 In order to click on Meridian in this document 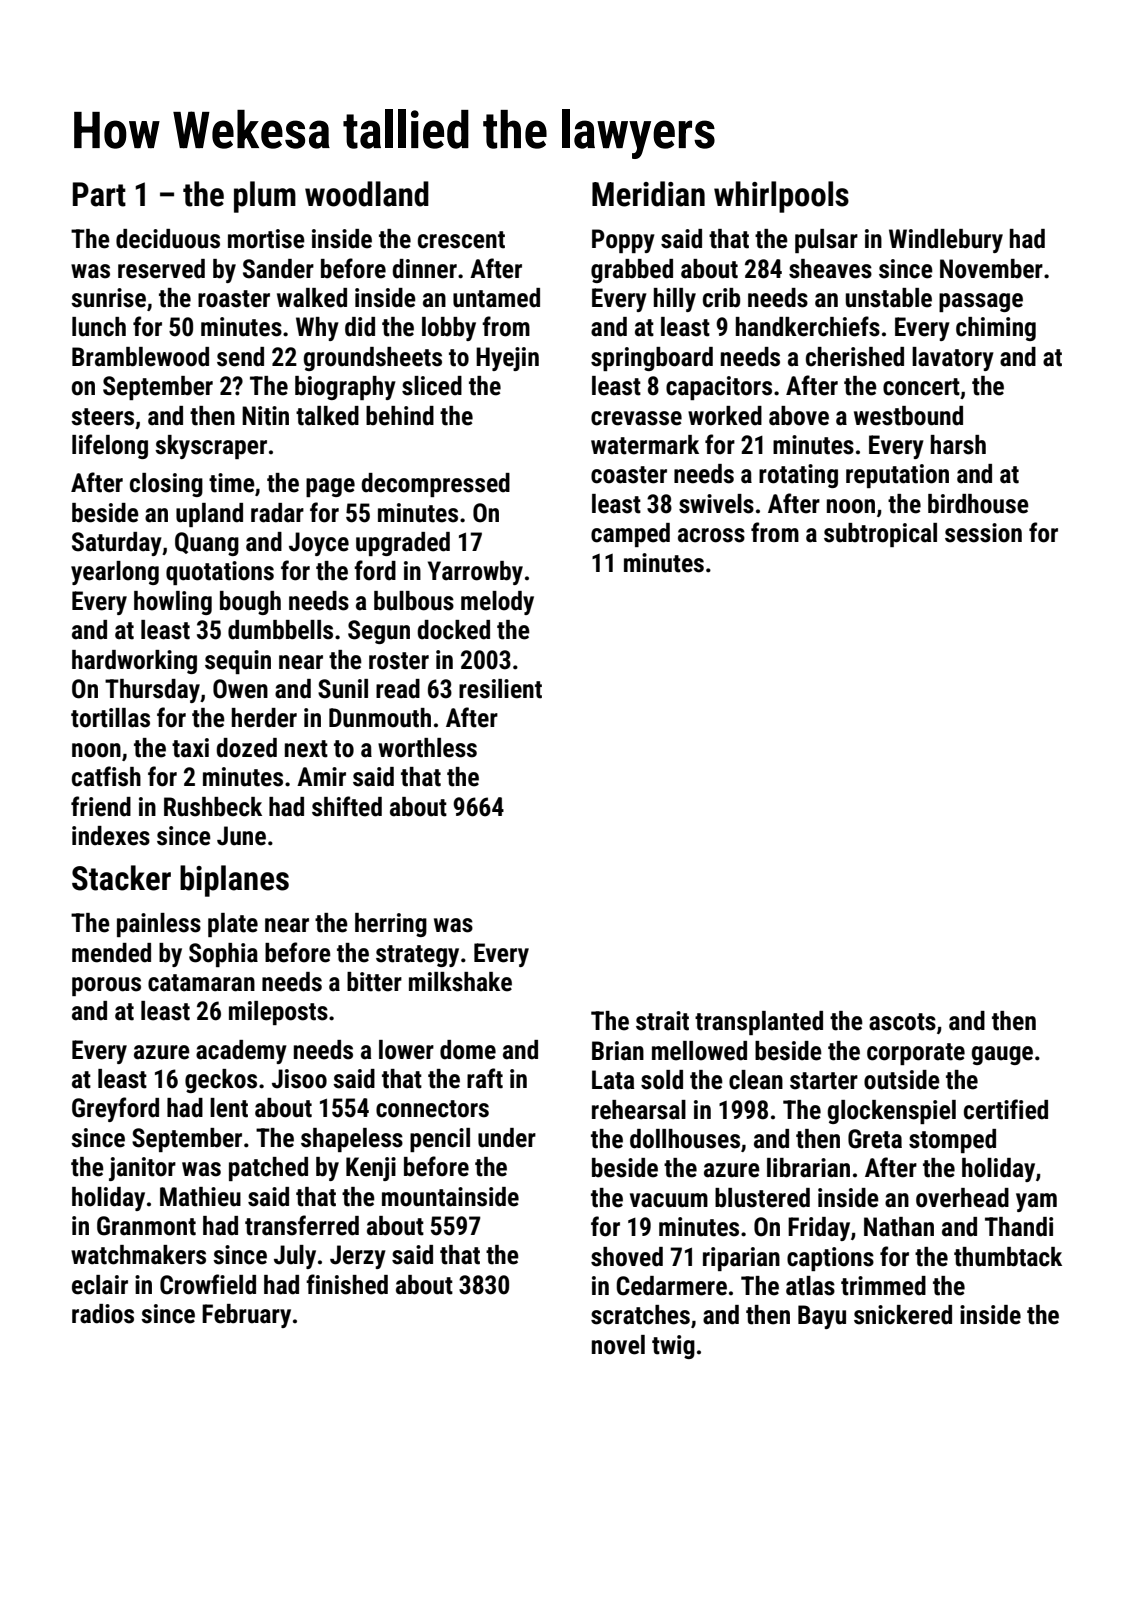, I will do `click(648, 194)`.
